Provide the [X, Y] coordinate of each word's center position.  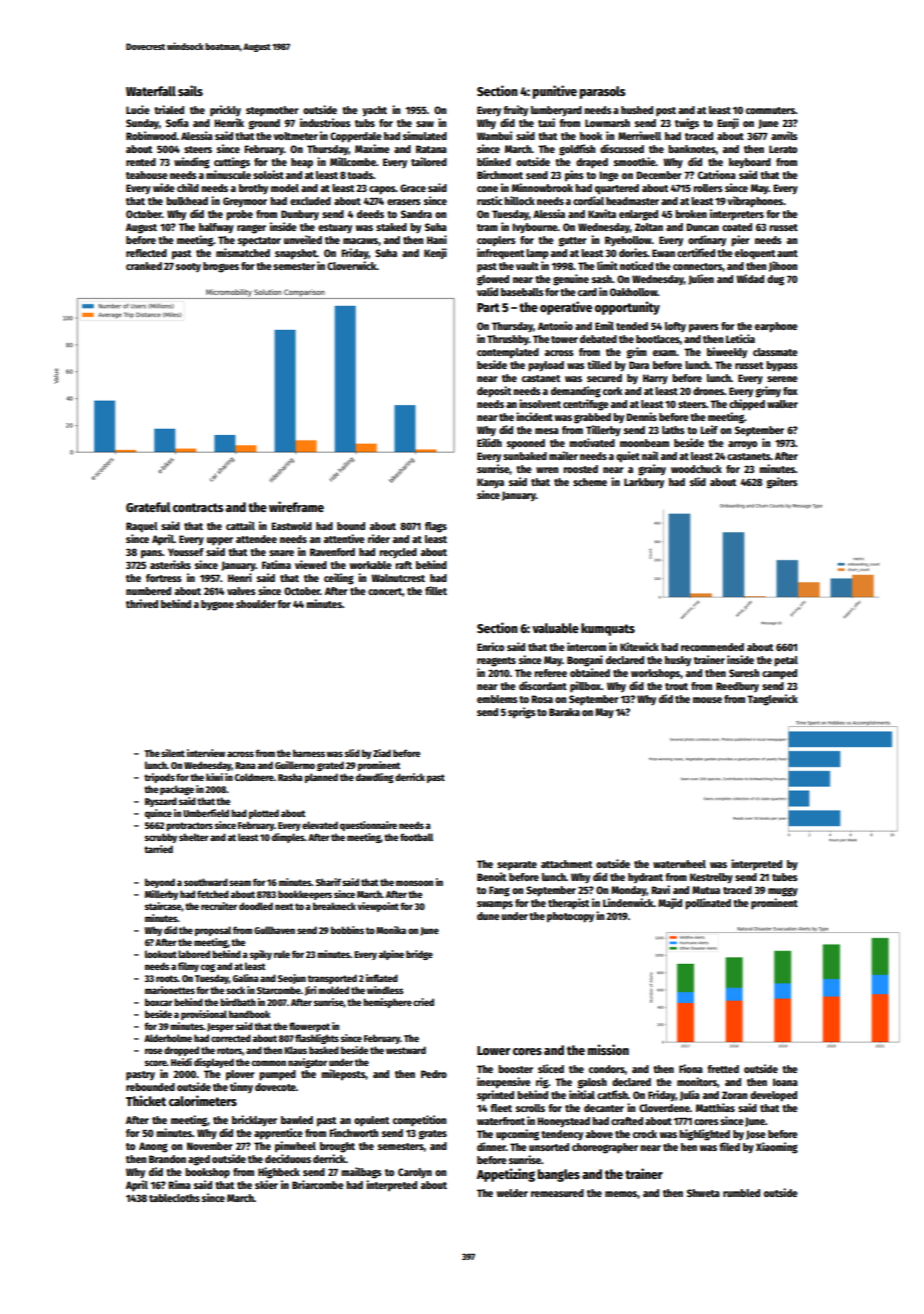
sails [190, 90]
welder [512, 1193]
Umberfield [206, 813]
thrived [142, 603]
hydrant [645, 878]
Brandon [167, 1159]
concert [385, 591]
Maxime [372, 148]
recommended [712, 647]
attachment [566, 864]
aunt [787, 253]
